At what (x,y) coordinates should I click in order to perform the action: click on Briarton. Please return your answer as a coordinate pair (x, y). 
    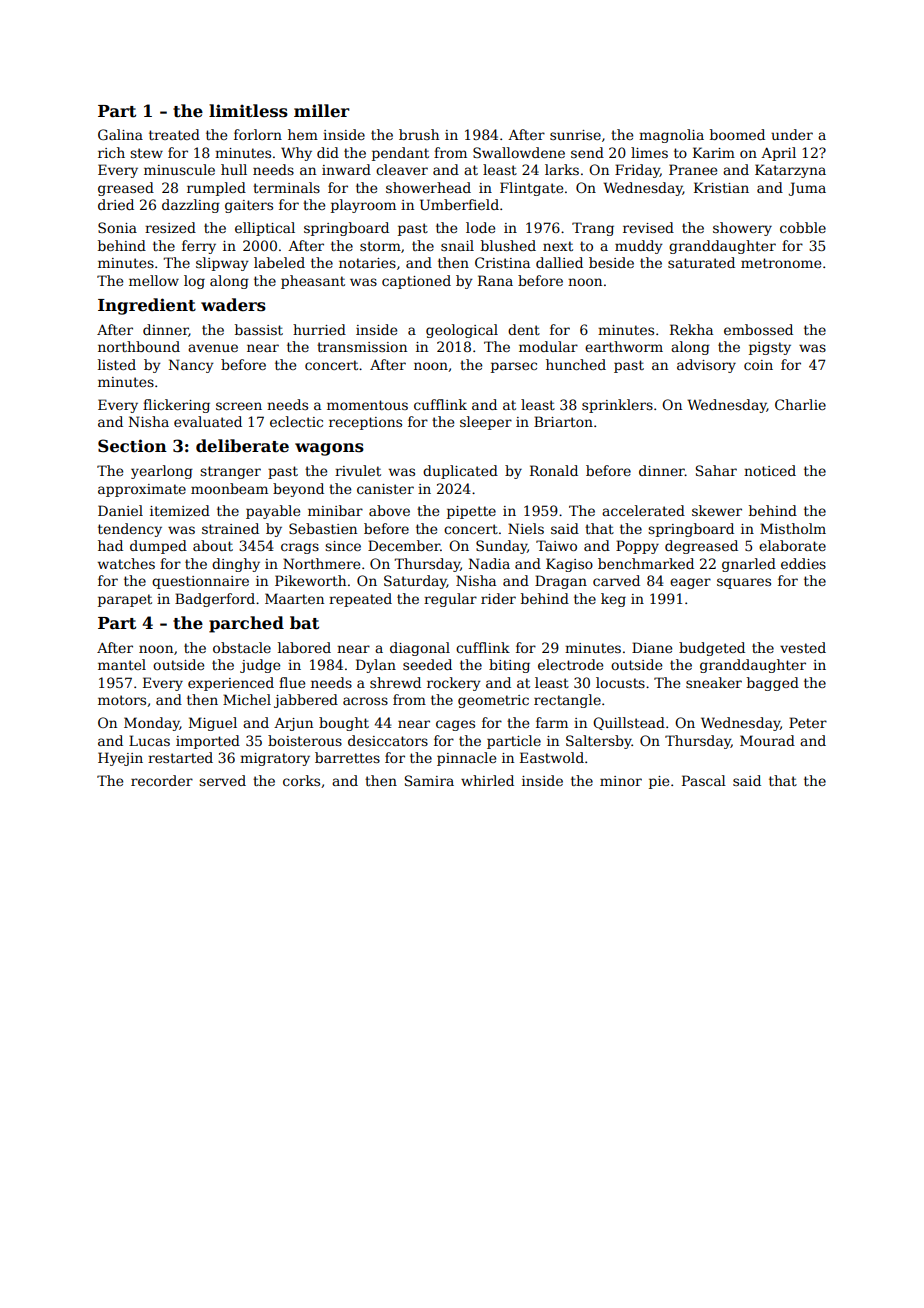
    Looking at the image, I should click on (563, 421).
